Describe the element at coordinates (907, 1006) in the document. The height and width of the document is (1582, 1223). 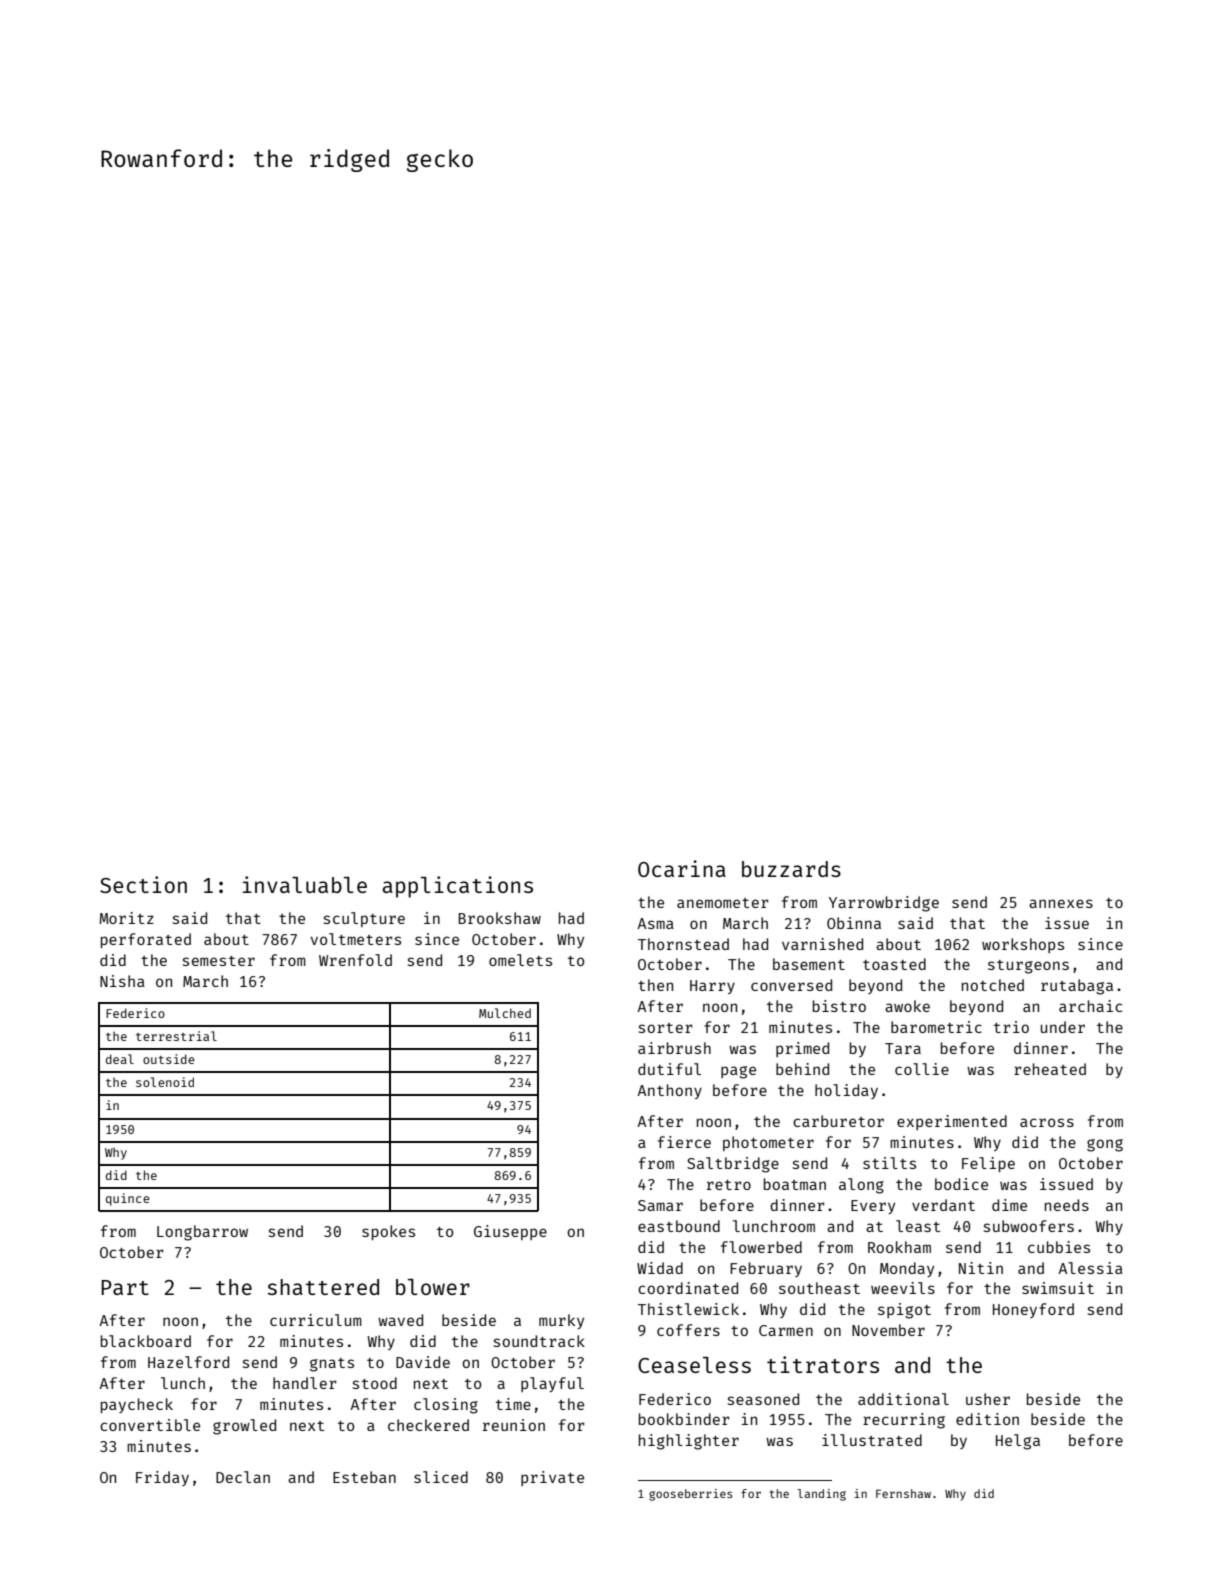
I see `awoke` at that location.
